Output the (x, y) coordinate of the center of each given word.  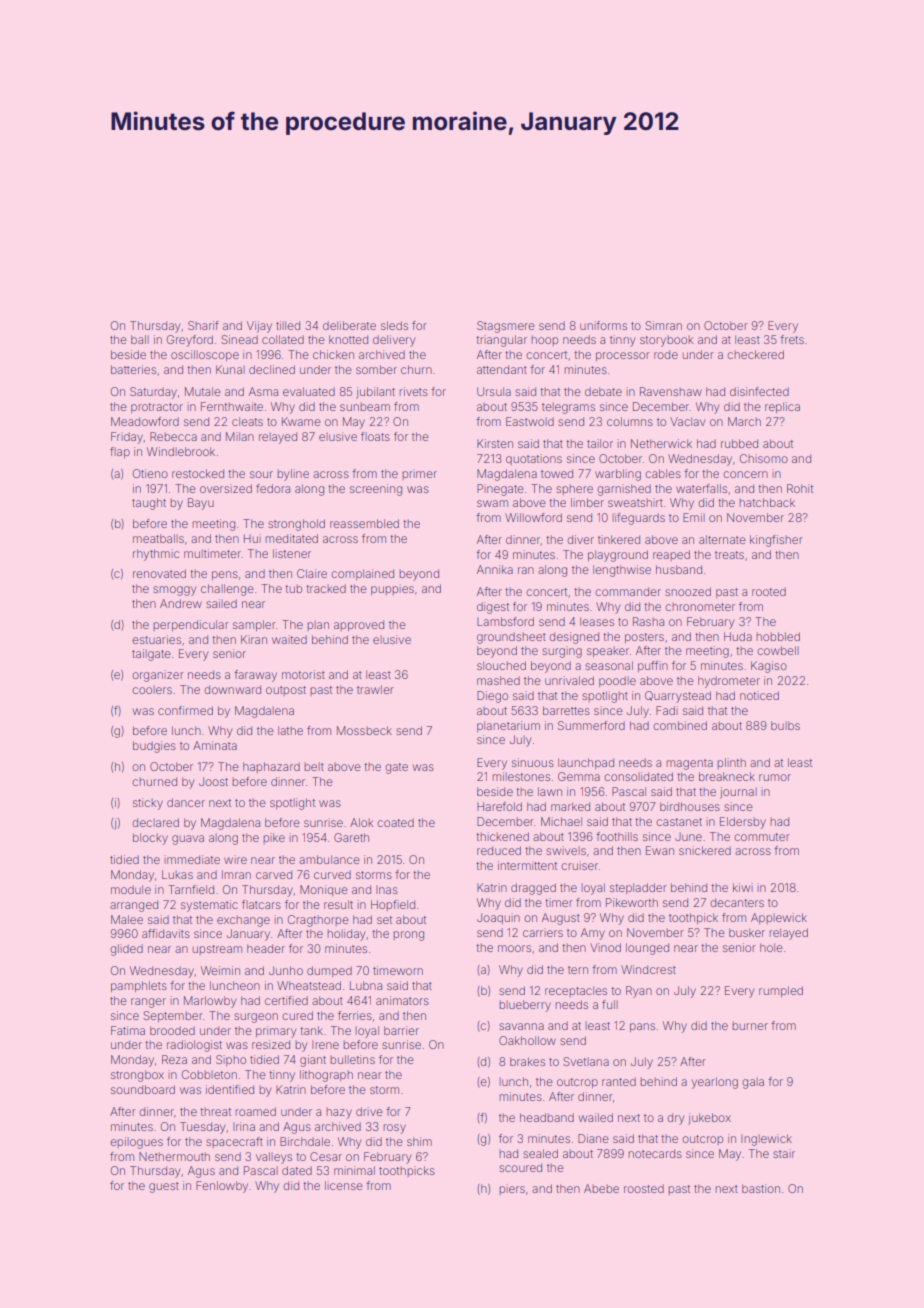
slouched (501, 665)
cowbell (778, 650)
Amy (593, 934)
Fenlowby (222, 1187)
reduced (499, 850)
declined (272, 369)
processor (623, 356)
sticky (148, 804)
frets (792, 339)
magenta (690, 764)
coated (396, 822)
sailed (221, 603)
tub (293, 588)
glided (127, 950)
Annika (495, 569)
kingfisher (776, 541)
